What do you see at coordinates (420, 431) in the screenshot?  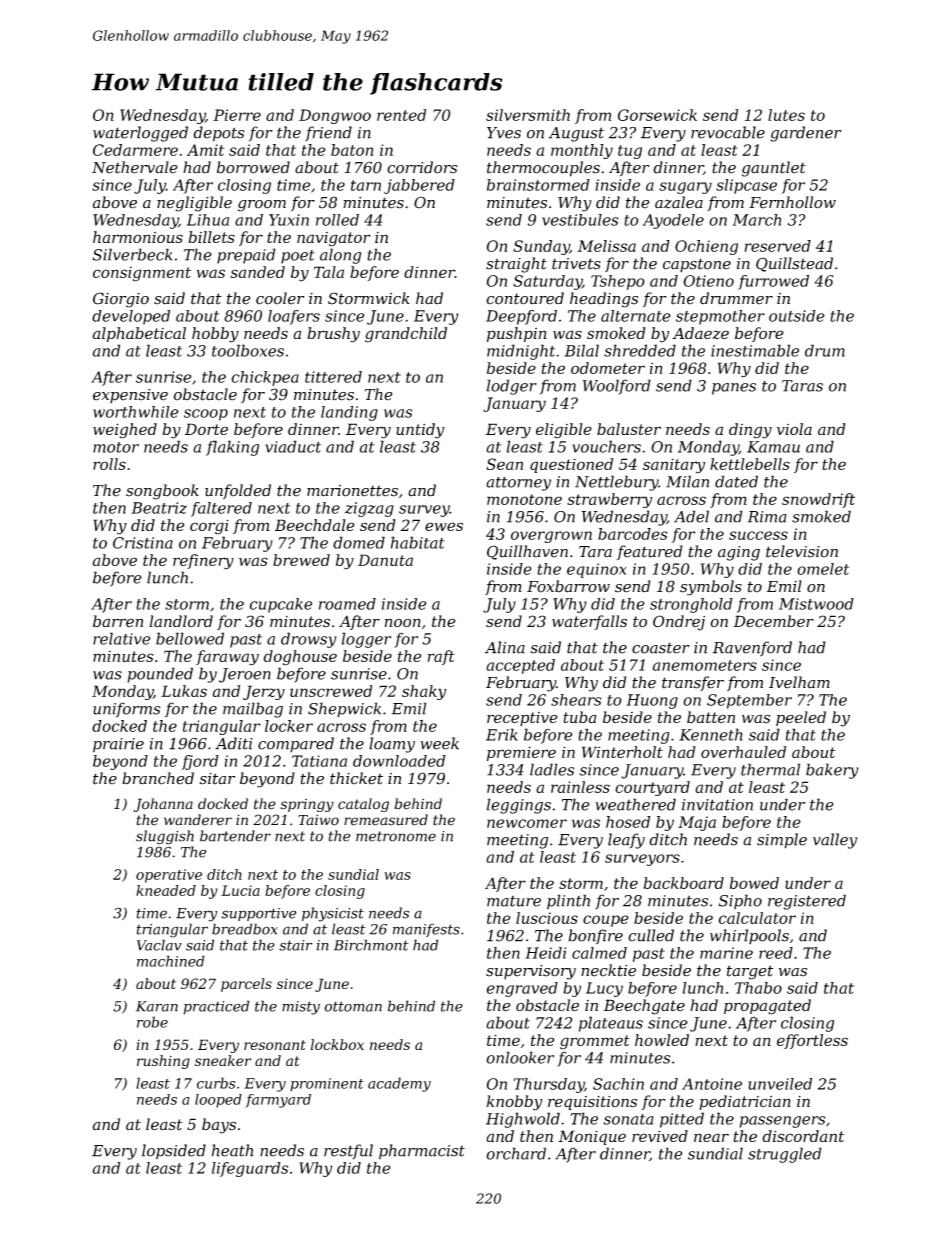 I see `untidy` at bounding box center [420, 431].
